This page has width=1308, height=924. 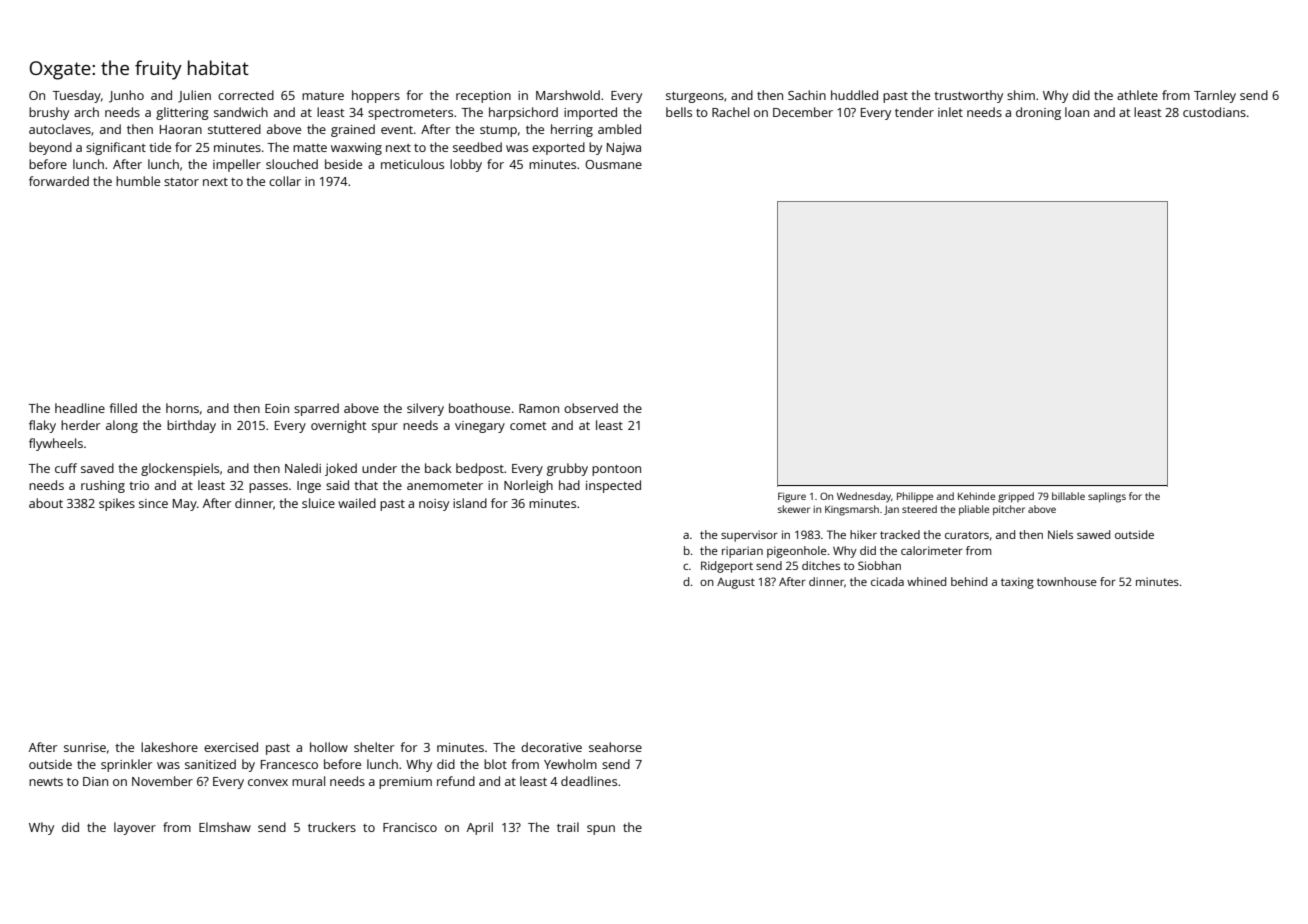 What do you see at coordinates (1107, 497) in the page?
I see `saplings` at bounding box center [1107, 497].
